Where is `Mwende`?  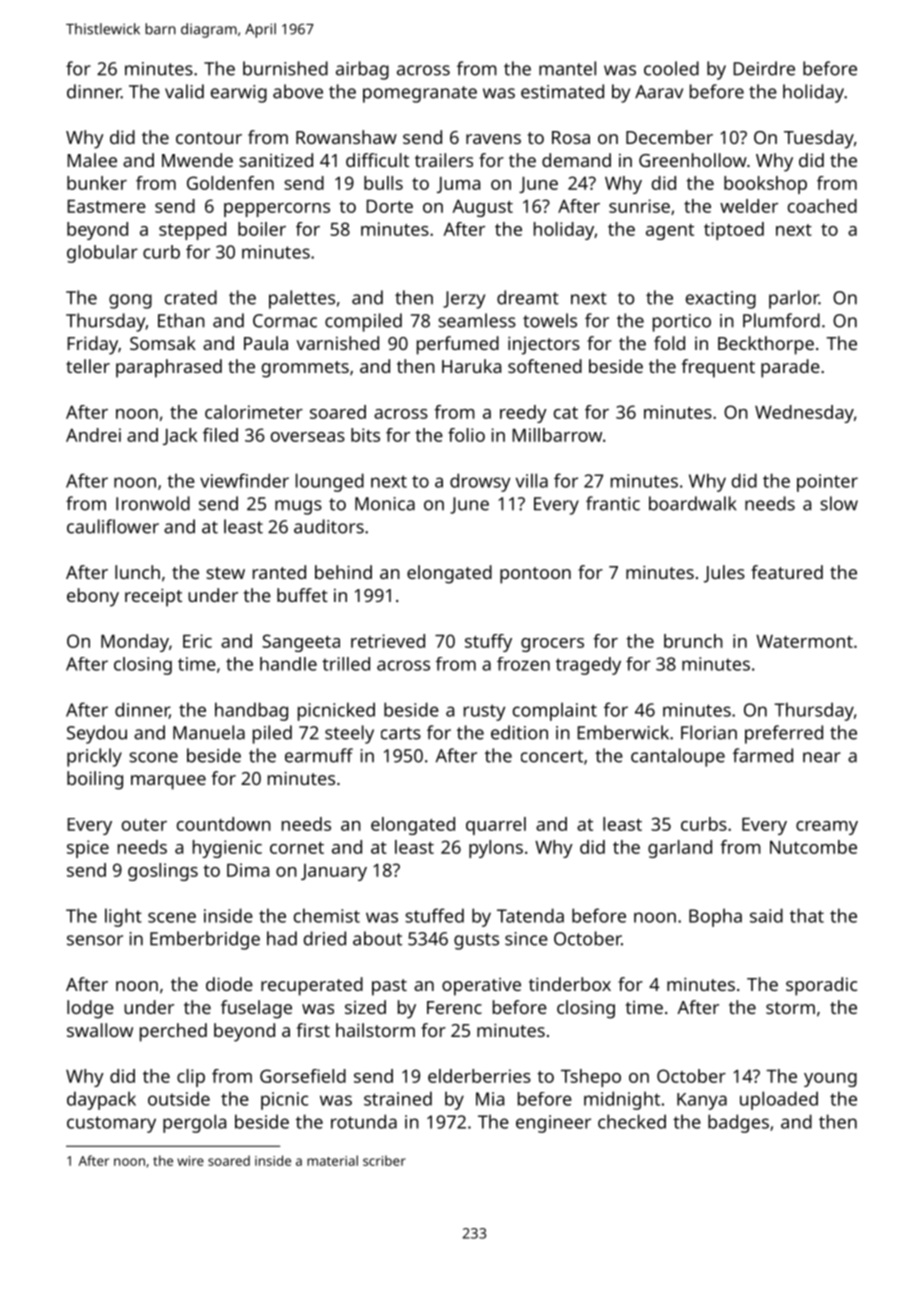
Mwende is located at coordinates (197, 160).
